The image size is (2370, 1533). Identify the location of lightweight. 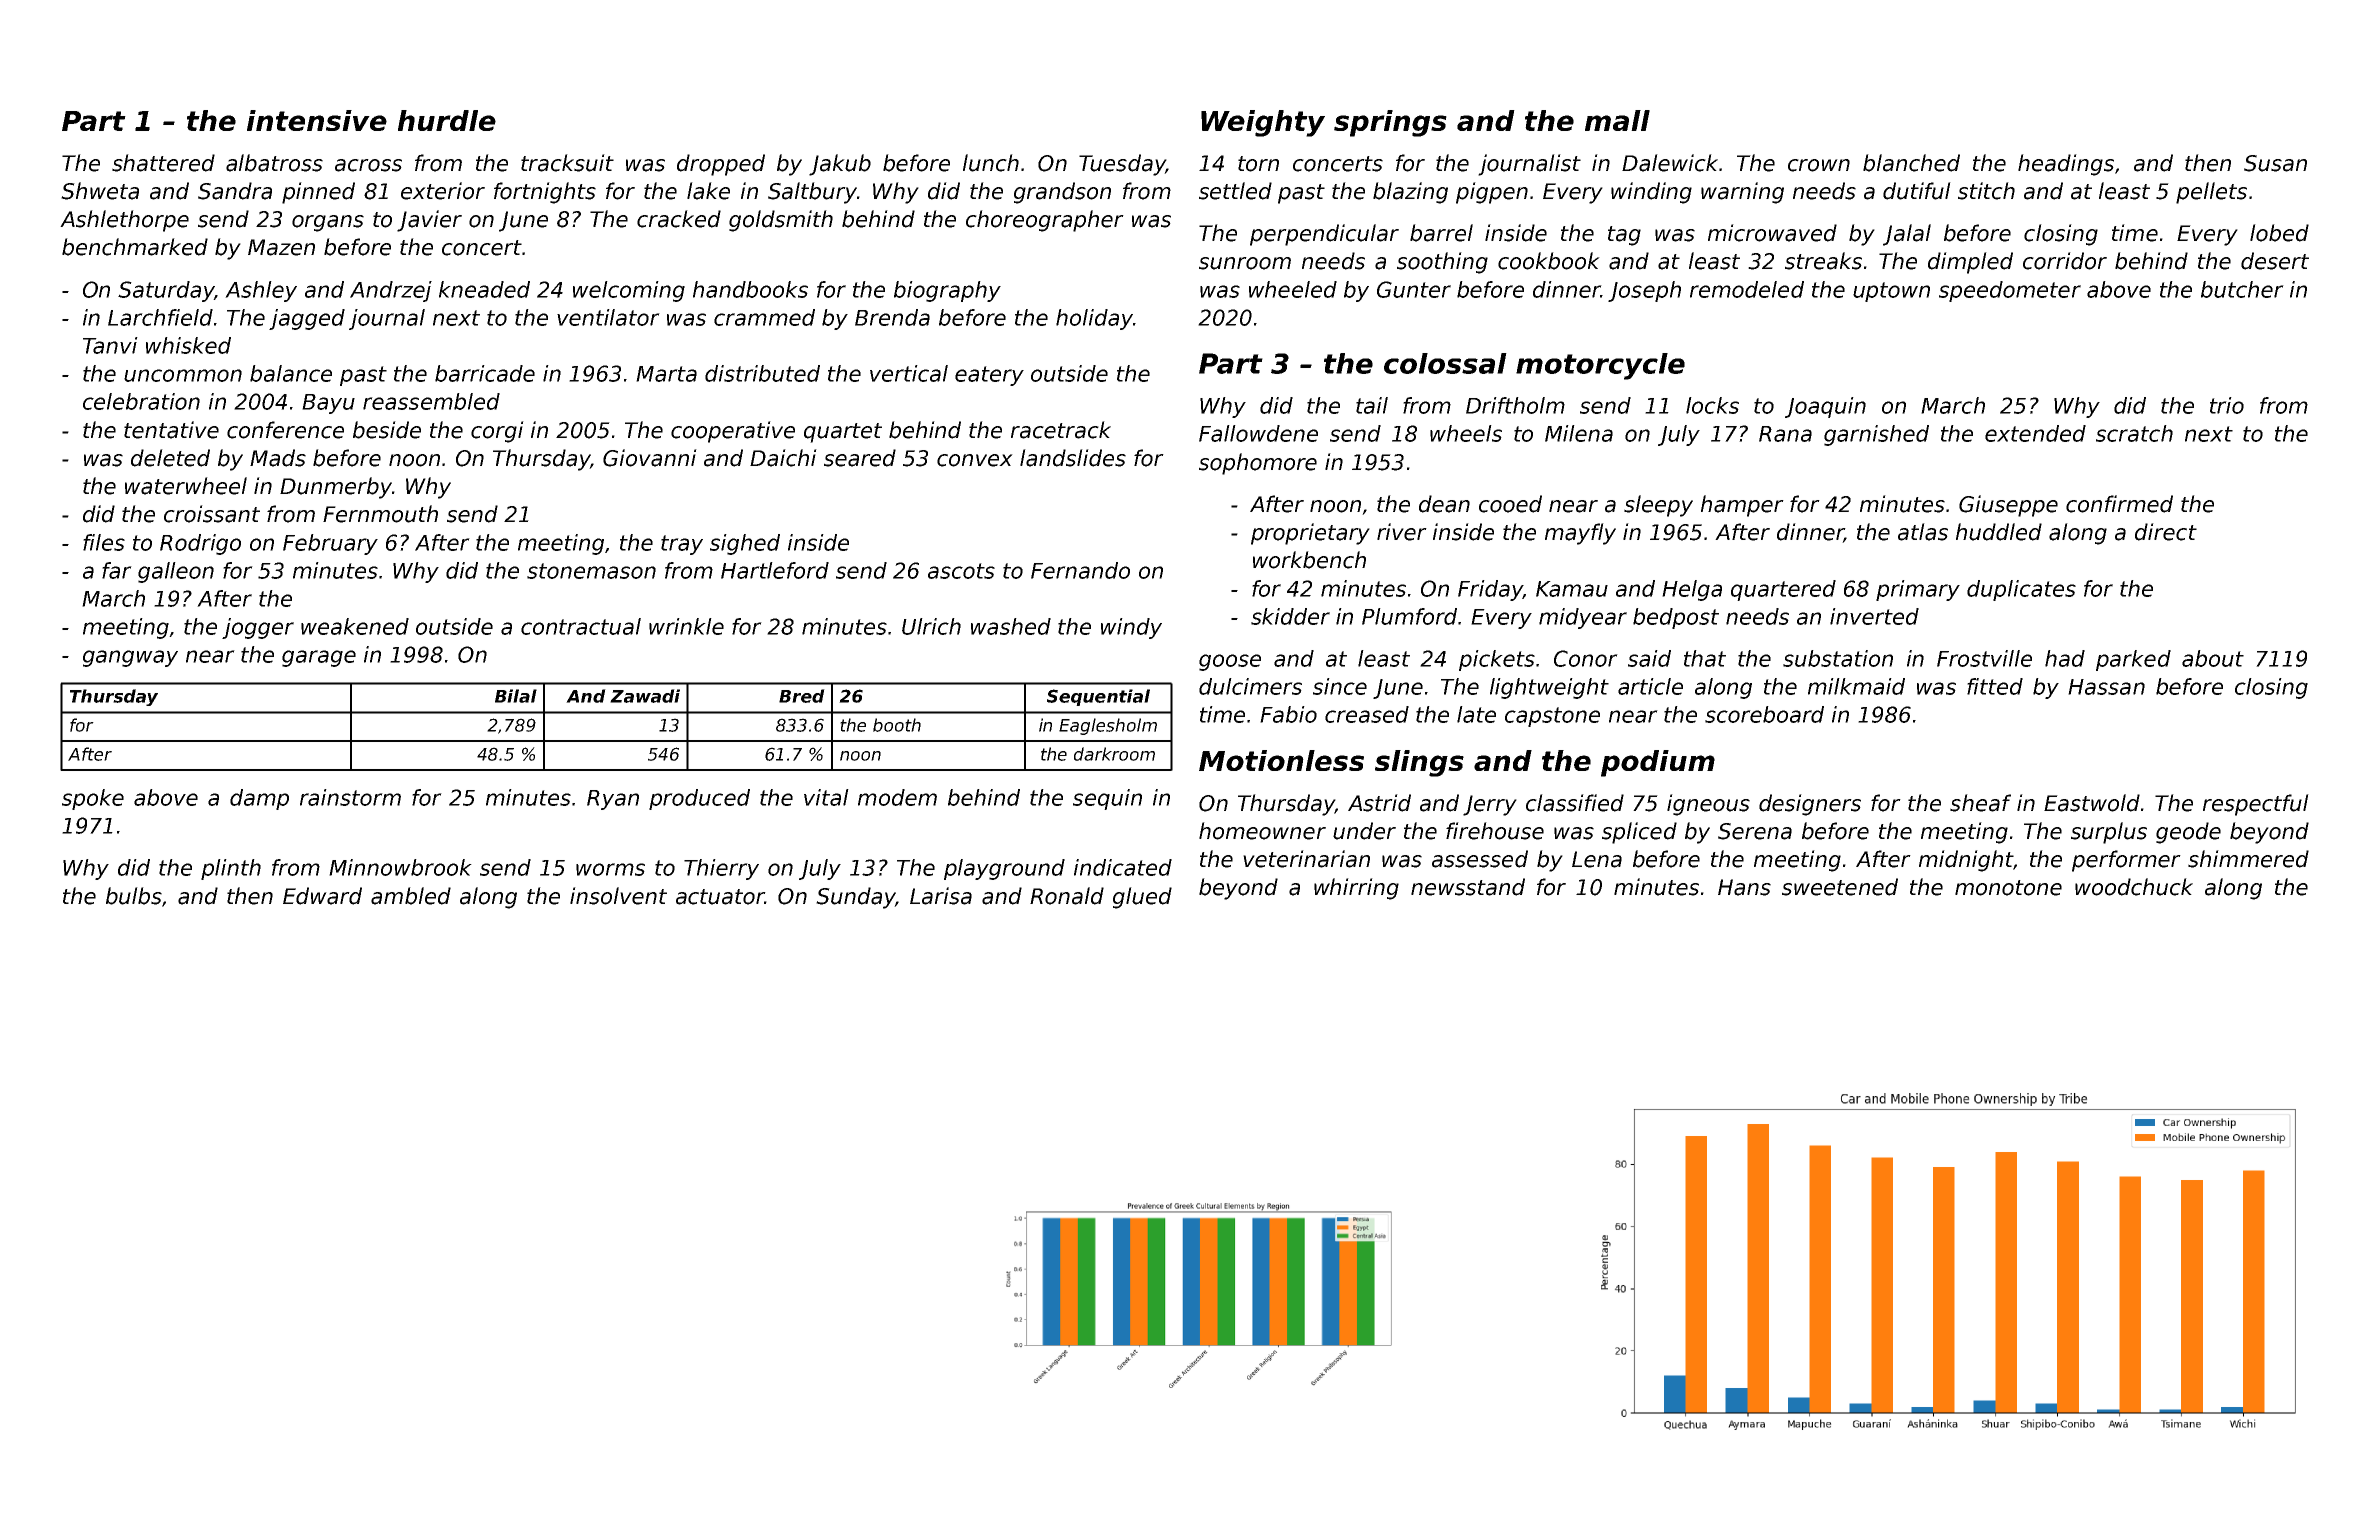
(1549, 688).
